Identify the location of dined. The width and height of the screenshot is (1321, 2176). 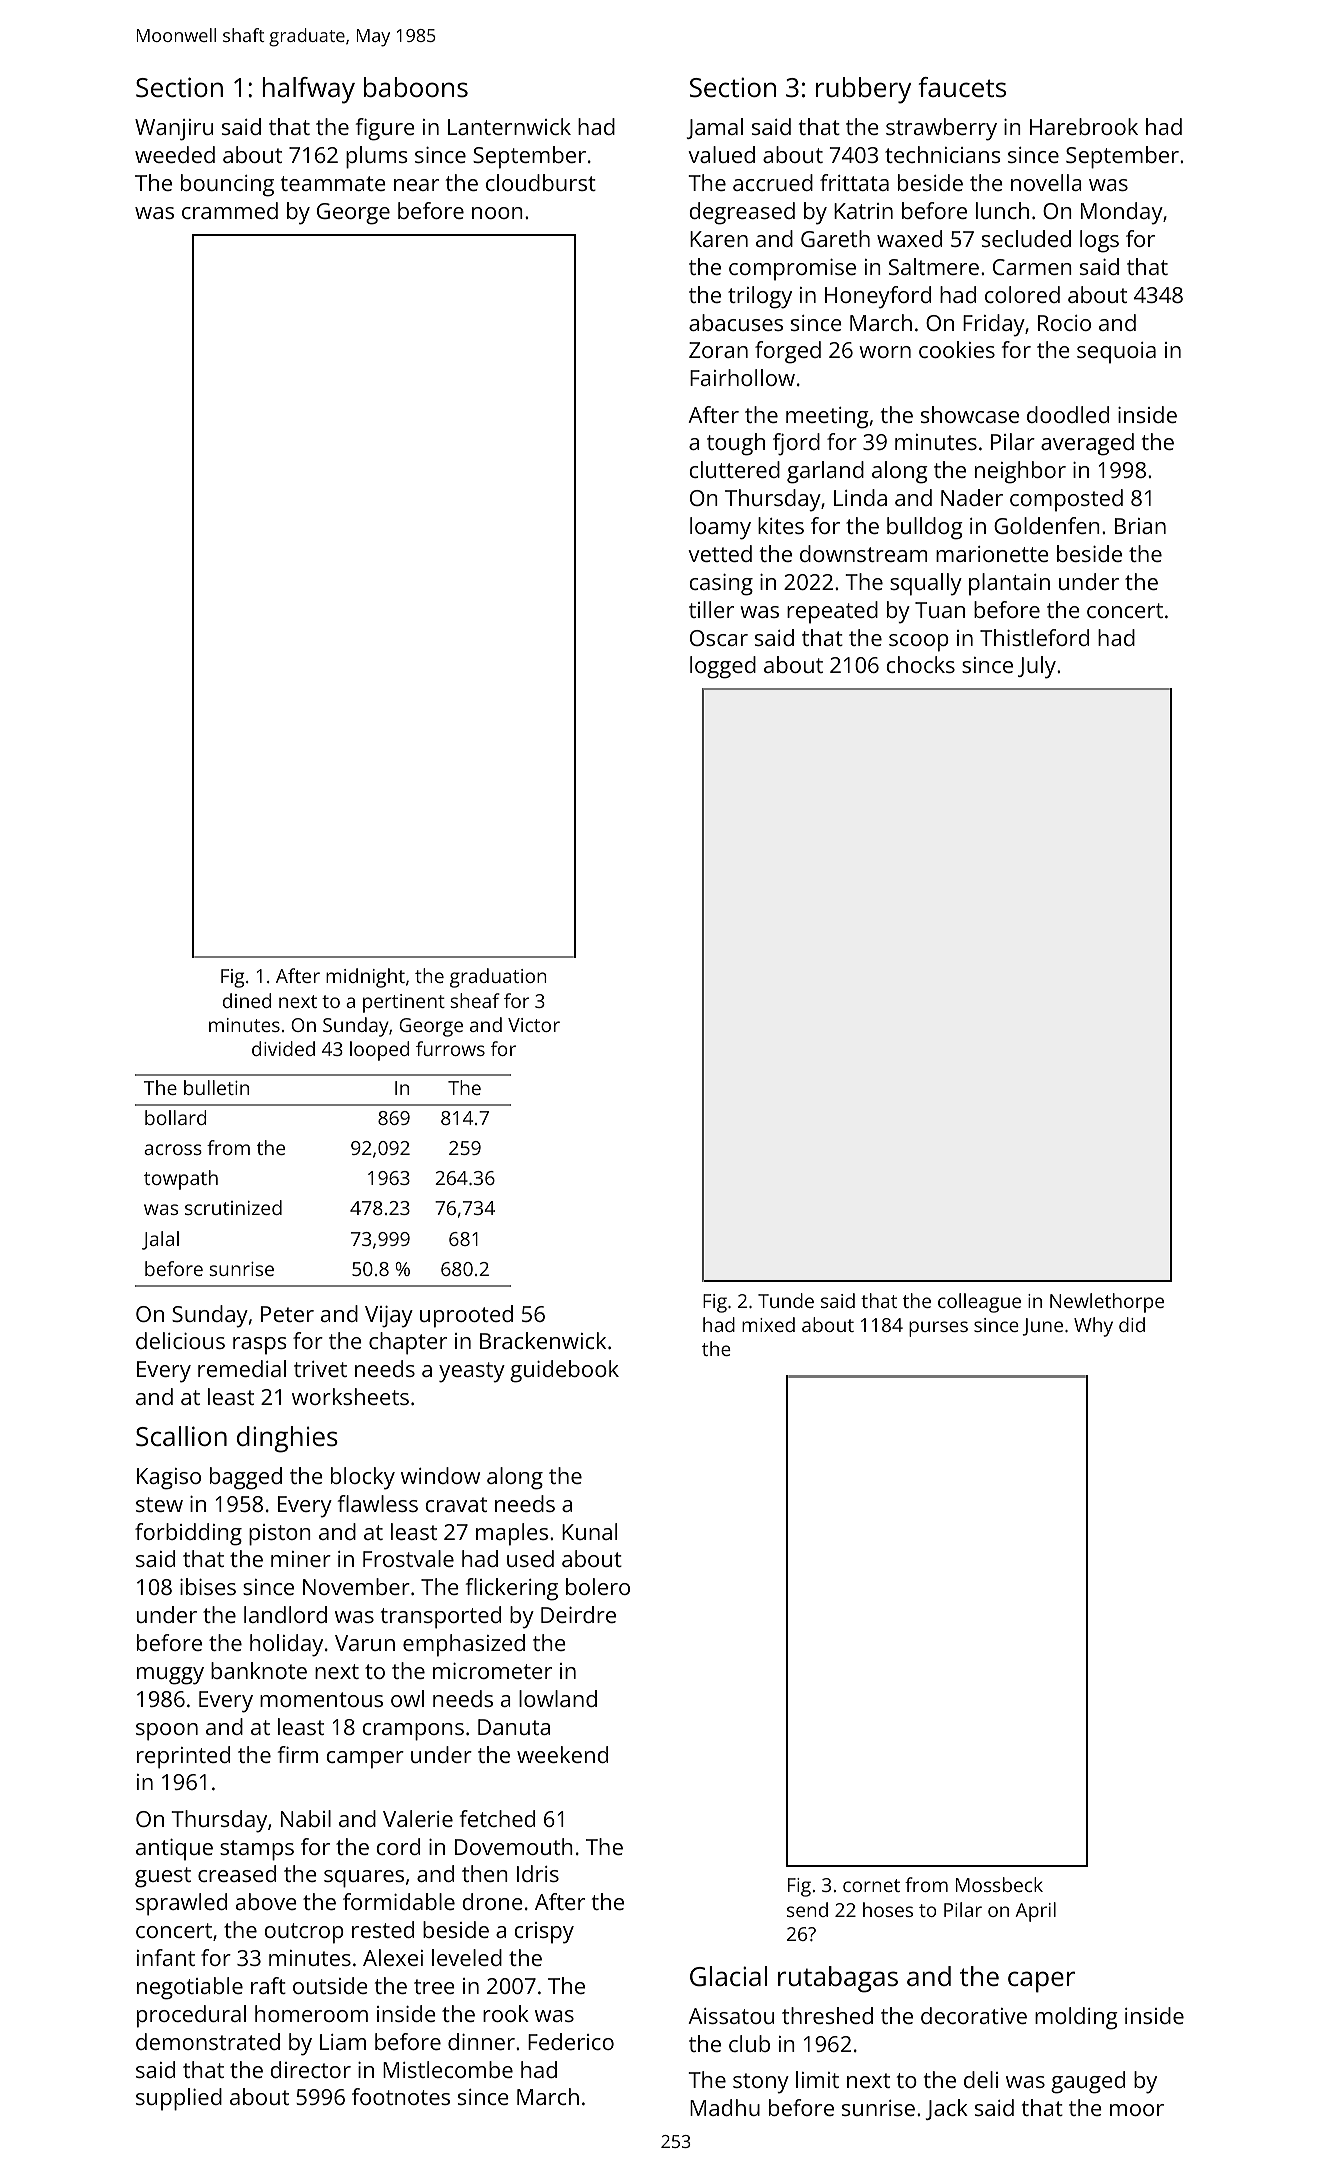
(247, 1000).
